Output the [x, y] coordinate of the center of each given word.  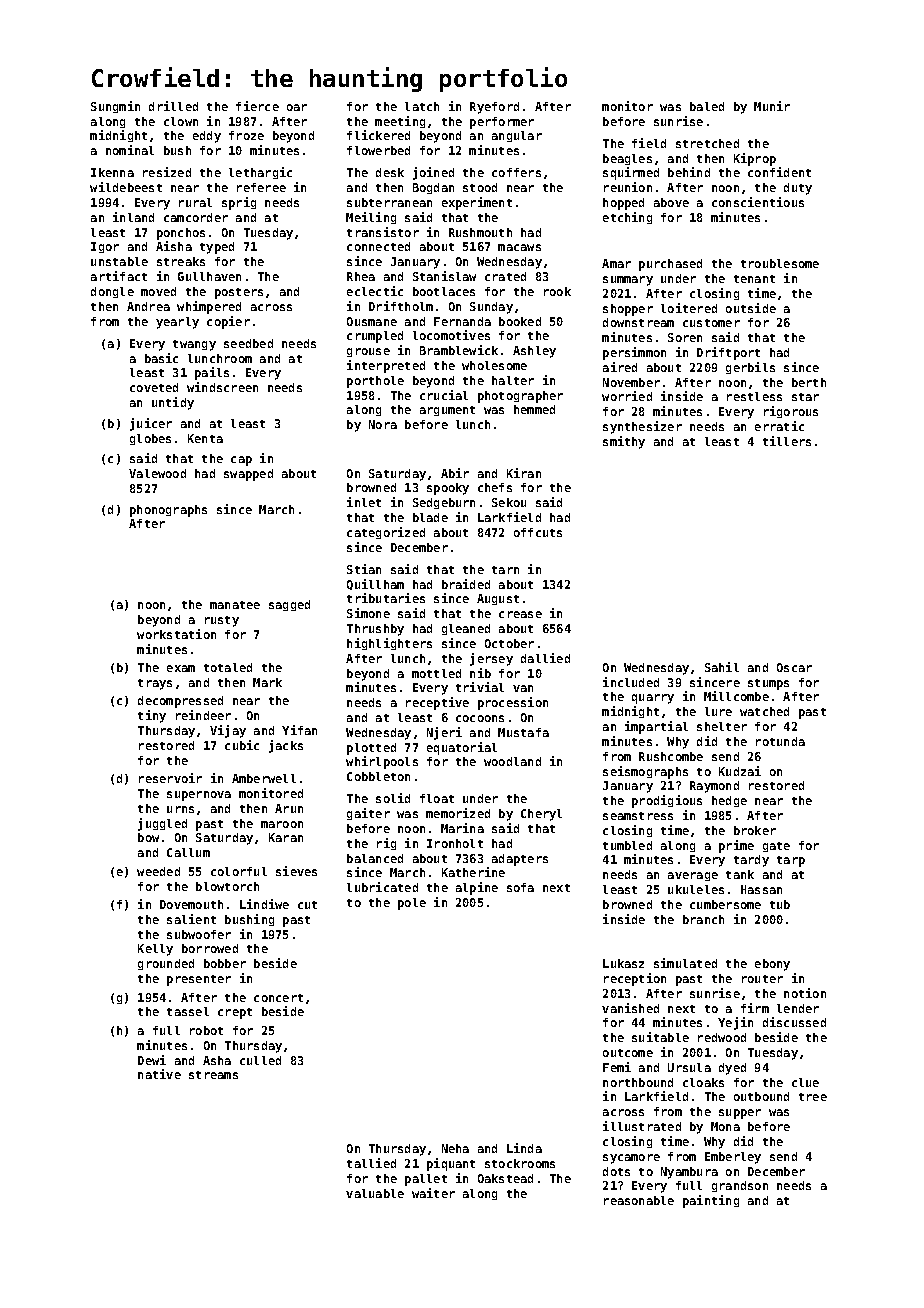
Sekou [509, 502]
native [159, 1074]
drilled [173, 106]
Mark [267, 682]
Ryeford [494, 108]
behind [689, 172]
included [631, 682]
